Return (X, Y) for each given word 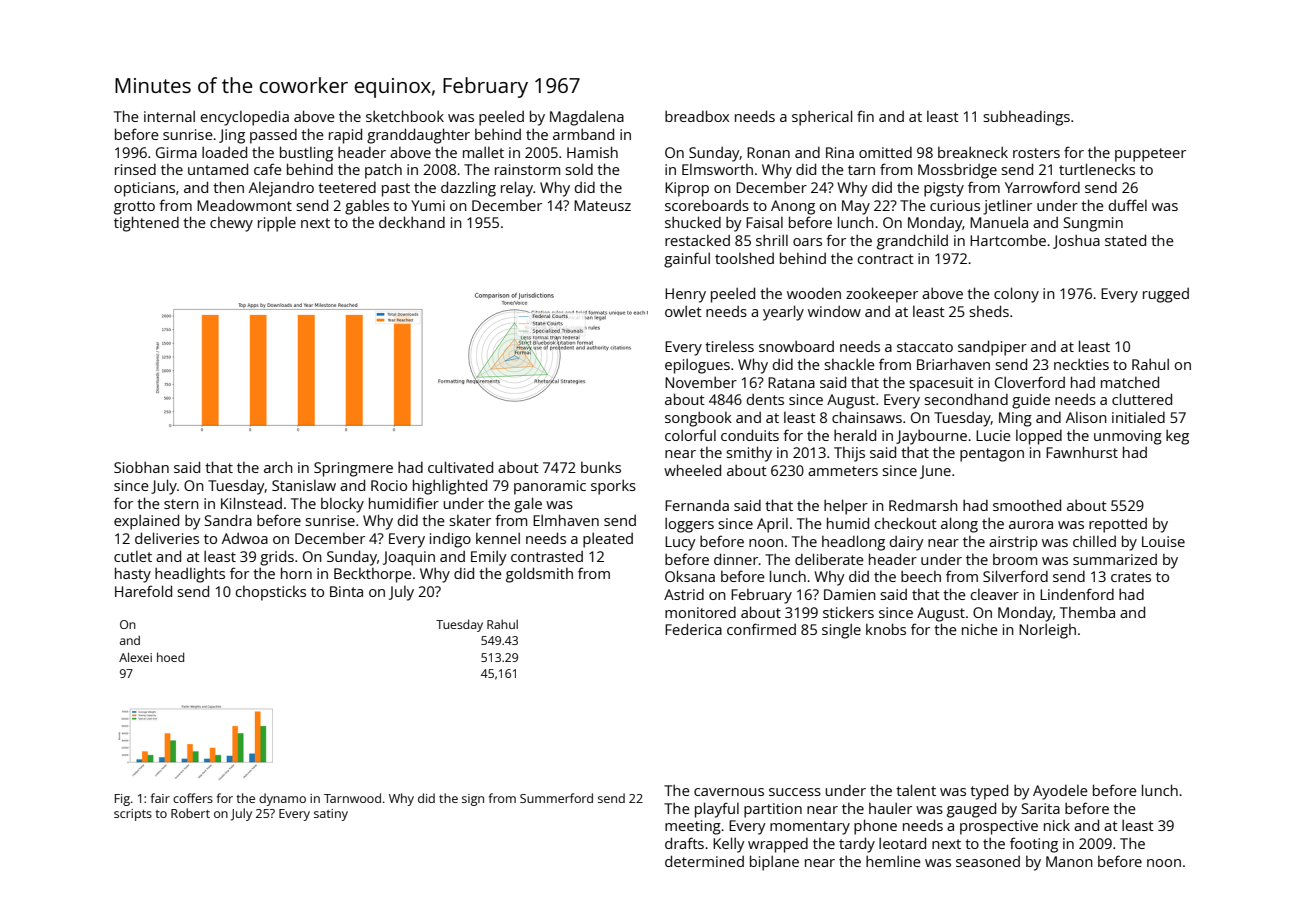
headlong (853, 543)
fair (160, 798)
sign (473, 800)
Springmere (353, 469)
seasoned (988, 861)
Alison (1086, 417)
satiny (331, 815)
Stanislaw (304, 485)
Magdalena (587, 118)
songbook (698, 419)
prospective (999, 827)
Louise (1163, 541)
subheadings (1026, 118)
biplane (774, 863)
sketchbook (405, 116)
